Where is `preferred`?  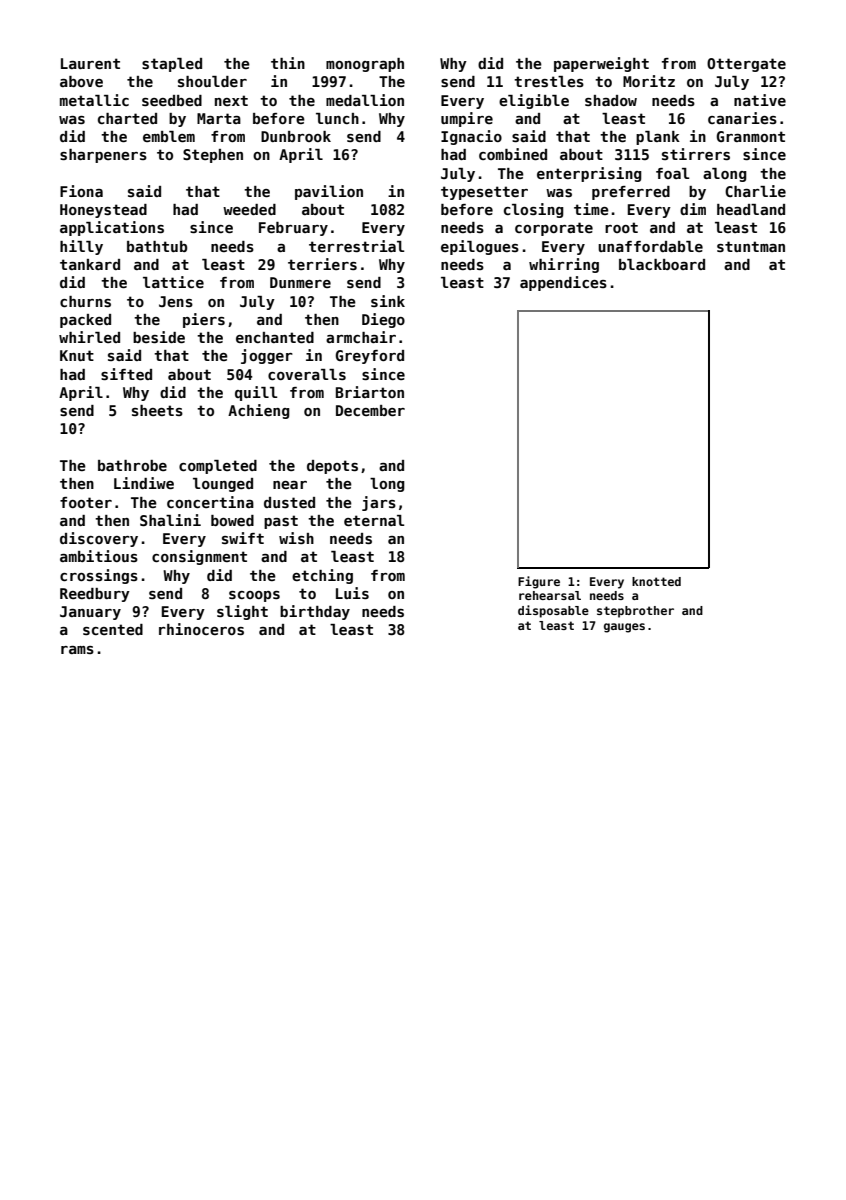 preferred is located at coordinates (631, 193).
